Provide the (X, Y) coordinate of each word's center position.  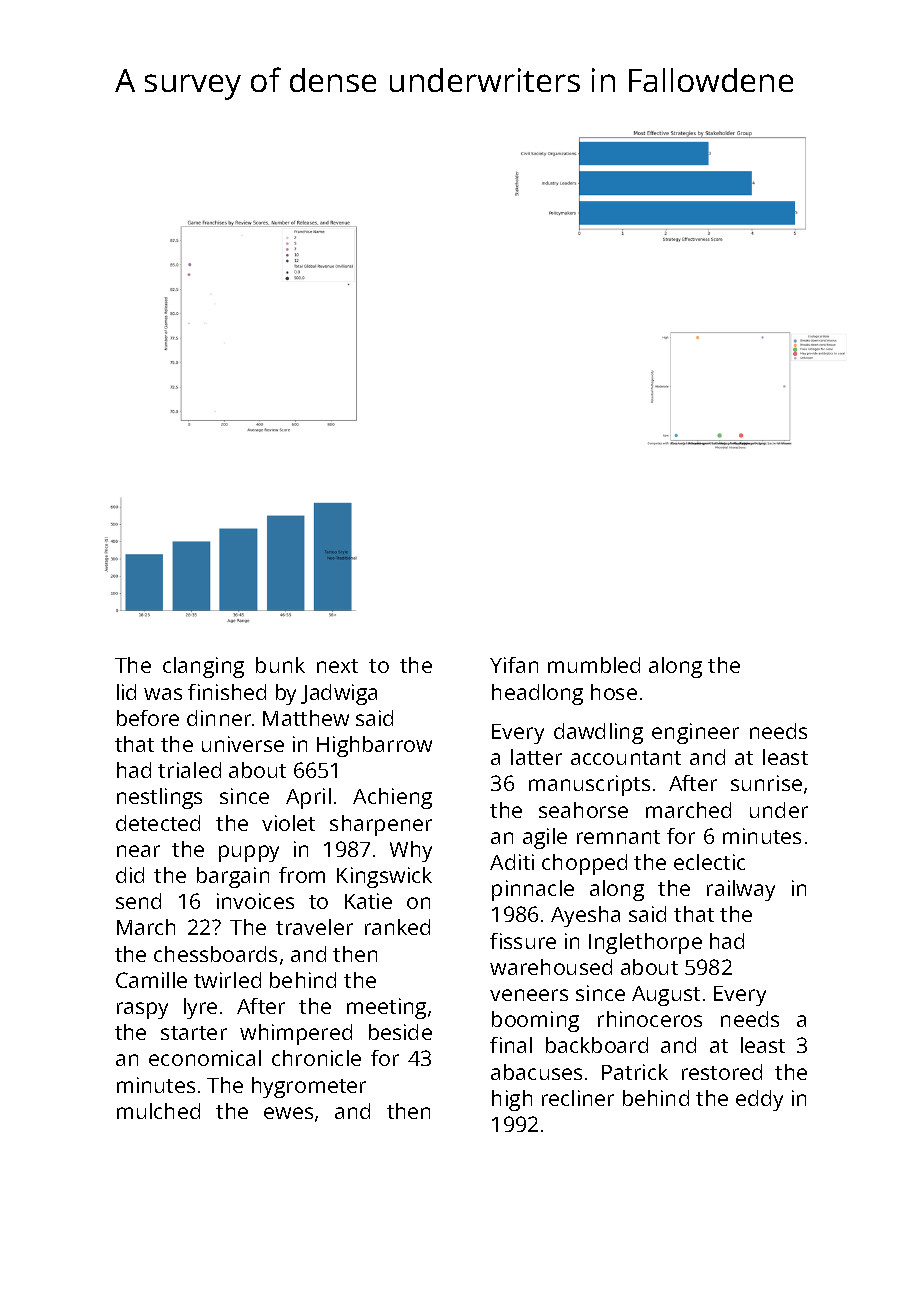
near (138, 851)
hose (614, 692)
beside (400, 1032)
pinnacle (533, 890)
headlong (537, 694)
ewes (288, 1113)
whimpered (296, 1034)
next (337, 666)
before (148, 718)
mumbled (594, 665)
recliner (578, 1098)
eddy (759, 1100)
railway (741, 890)
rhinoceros (650, 1019)
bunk (280, 665)
